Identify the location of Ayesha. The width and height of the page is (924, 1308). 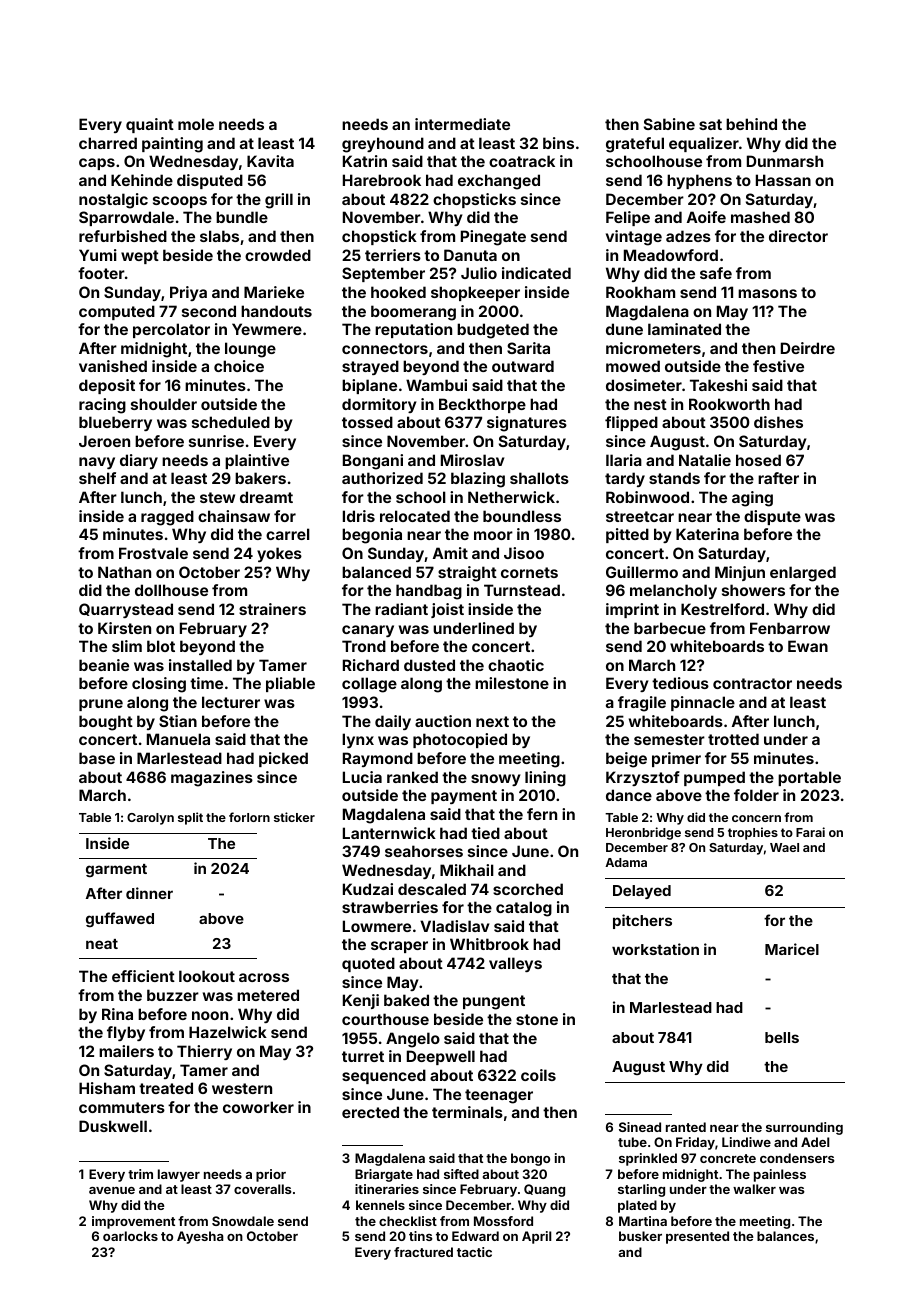
(200, 1237).
